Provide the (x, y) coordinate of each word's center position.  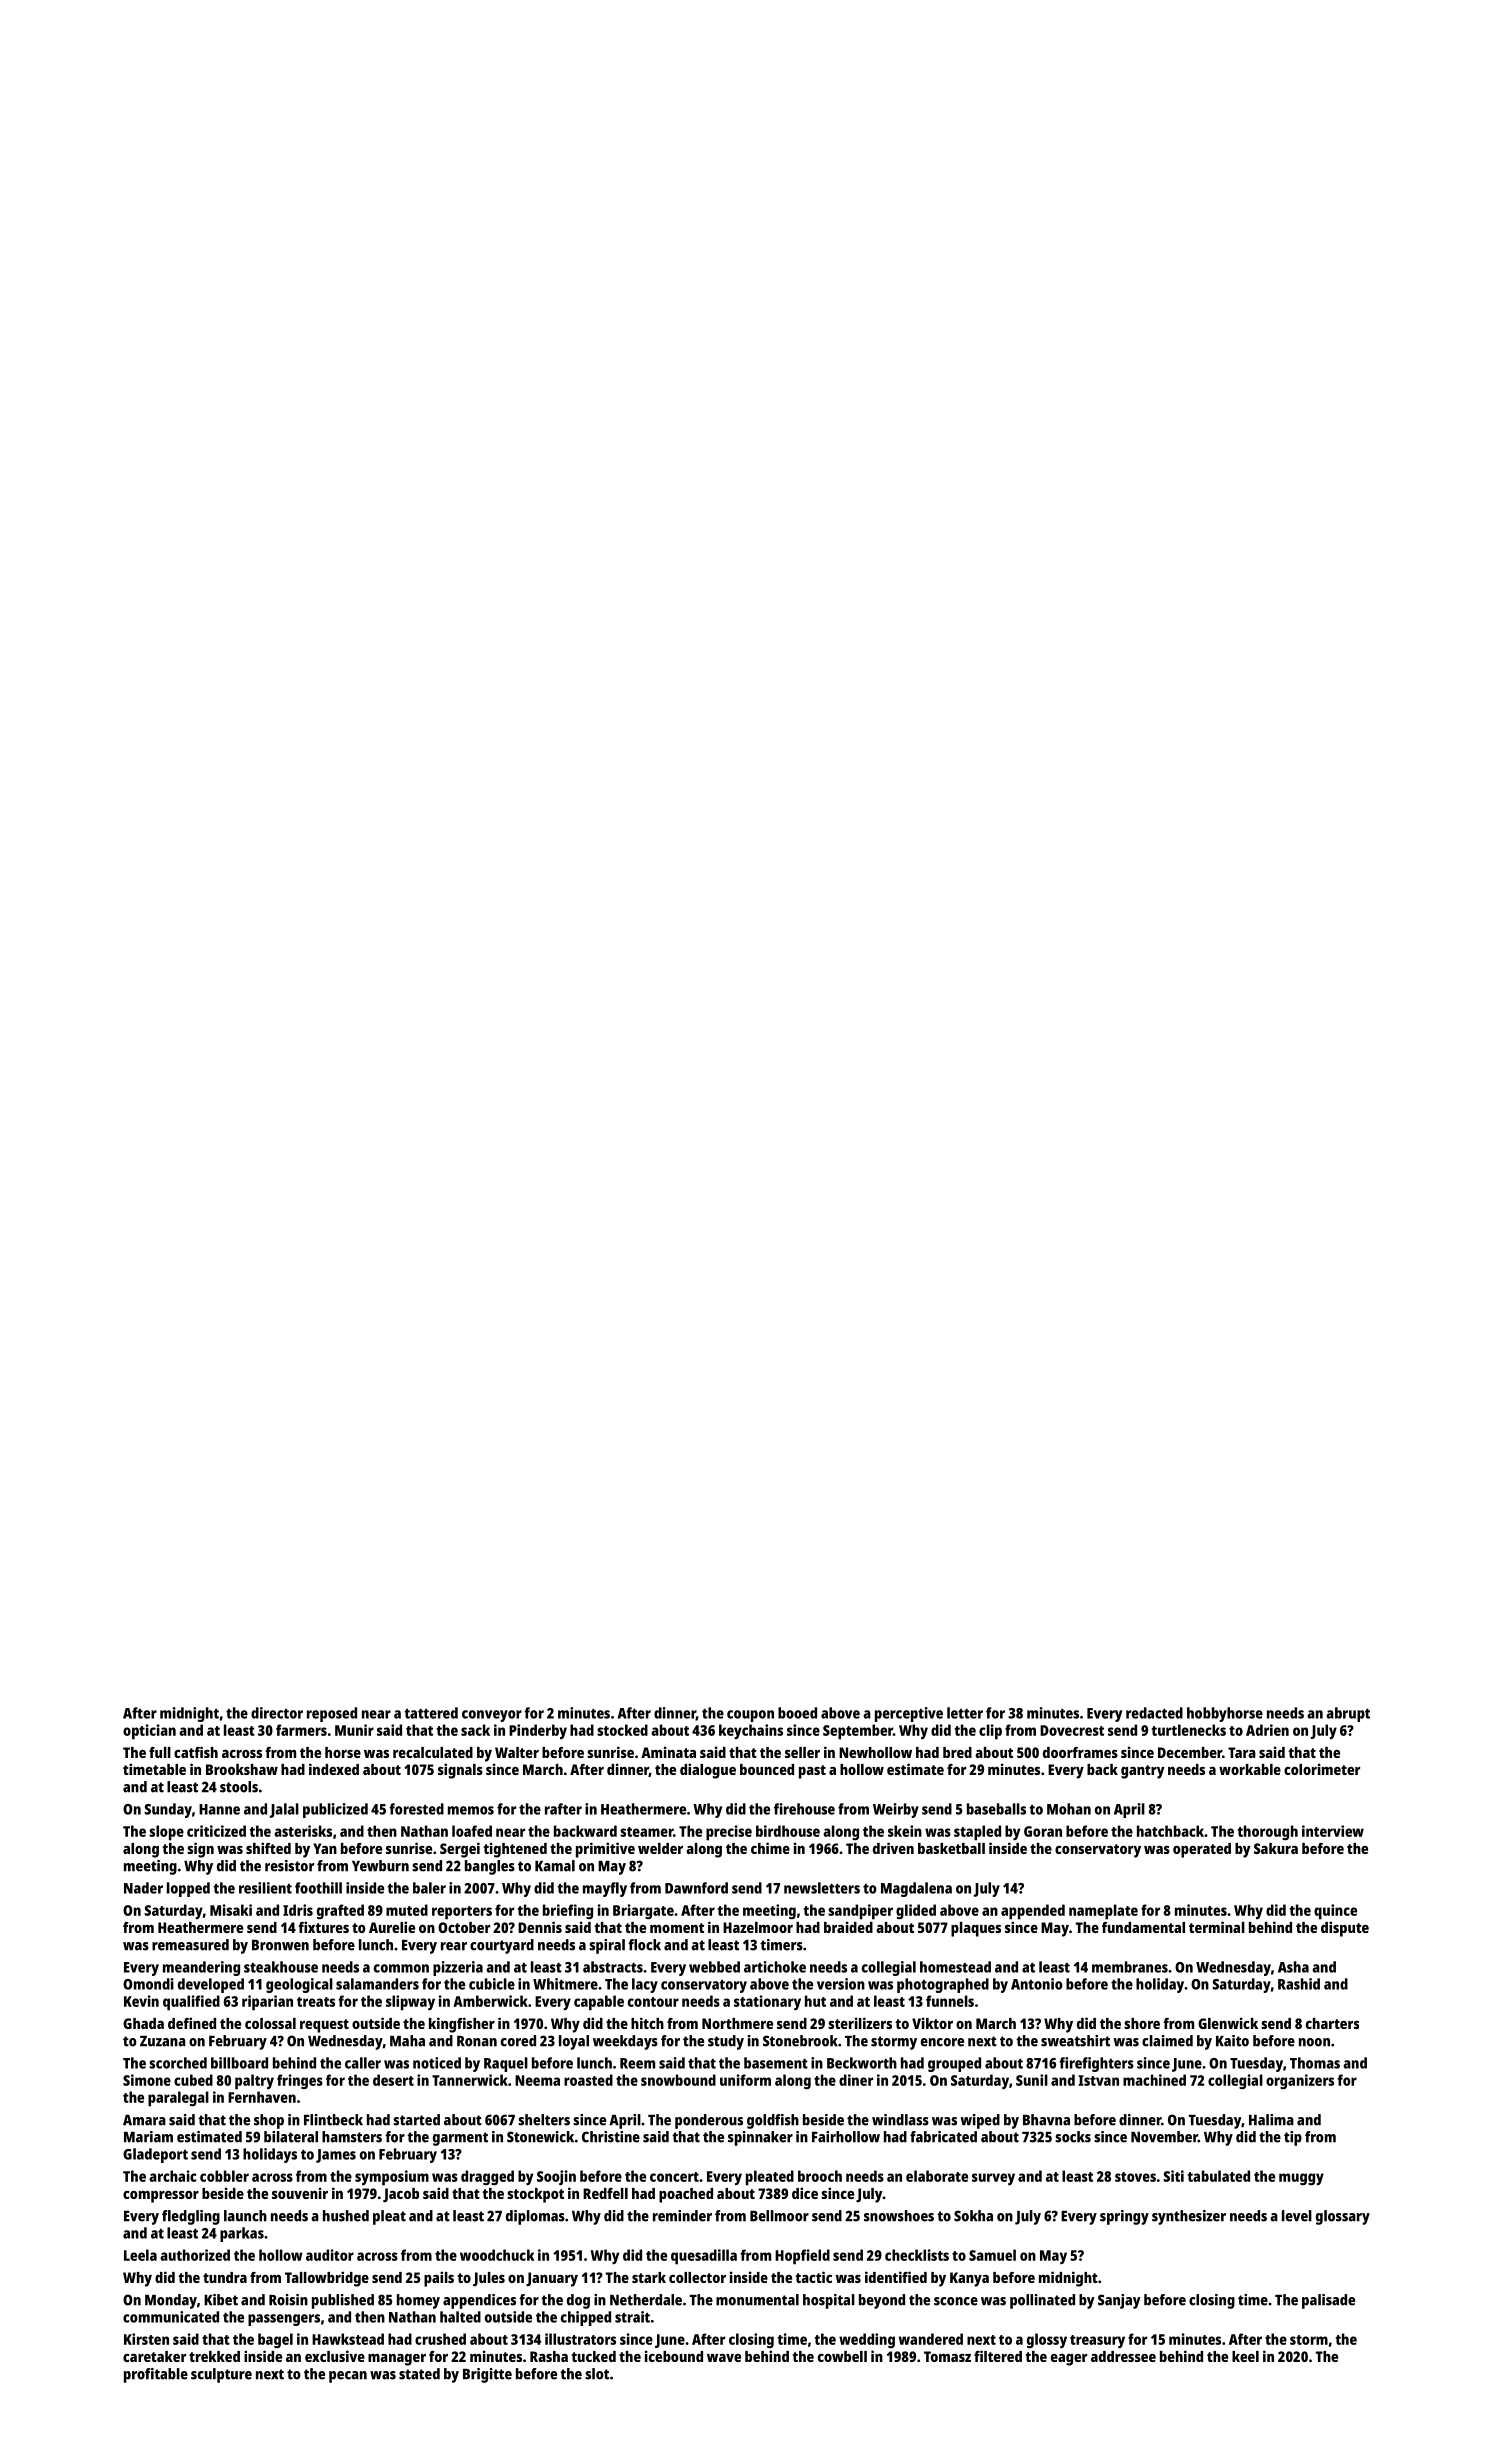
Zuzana (163, 2041)
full (160, 1752)
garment (460, 2139)
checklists (917, 2255)
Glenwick (1228, 2023)
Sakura (1276, 1848)
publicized (335, 1810)
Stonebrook (800, 2041)
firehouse (804, 1809)
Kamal (555, 1866)
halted (460, 2317)
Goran (1043, 1831)
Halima (1271, 2120)
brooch (820, 2176)
